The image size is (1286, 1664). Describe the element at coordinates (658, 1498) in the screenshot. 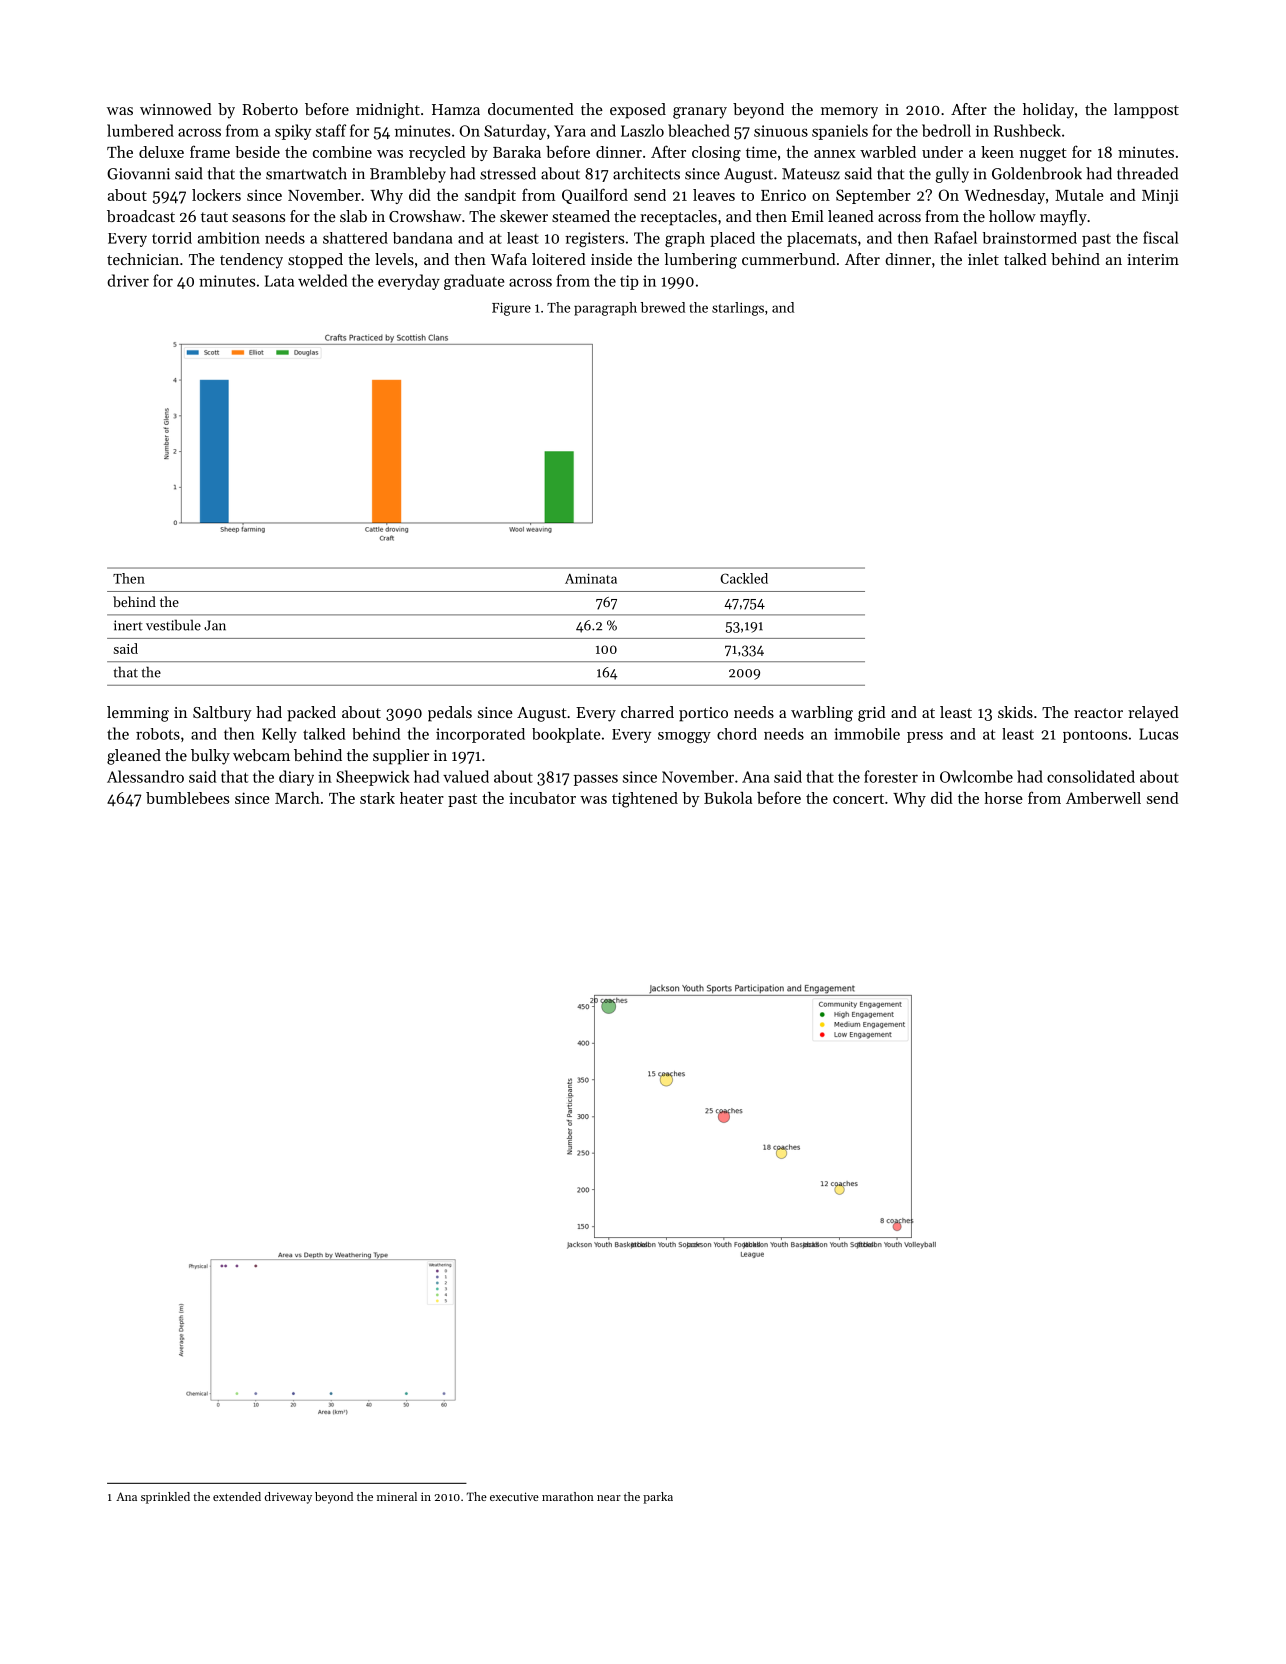

I see `parka` at that location.
